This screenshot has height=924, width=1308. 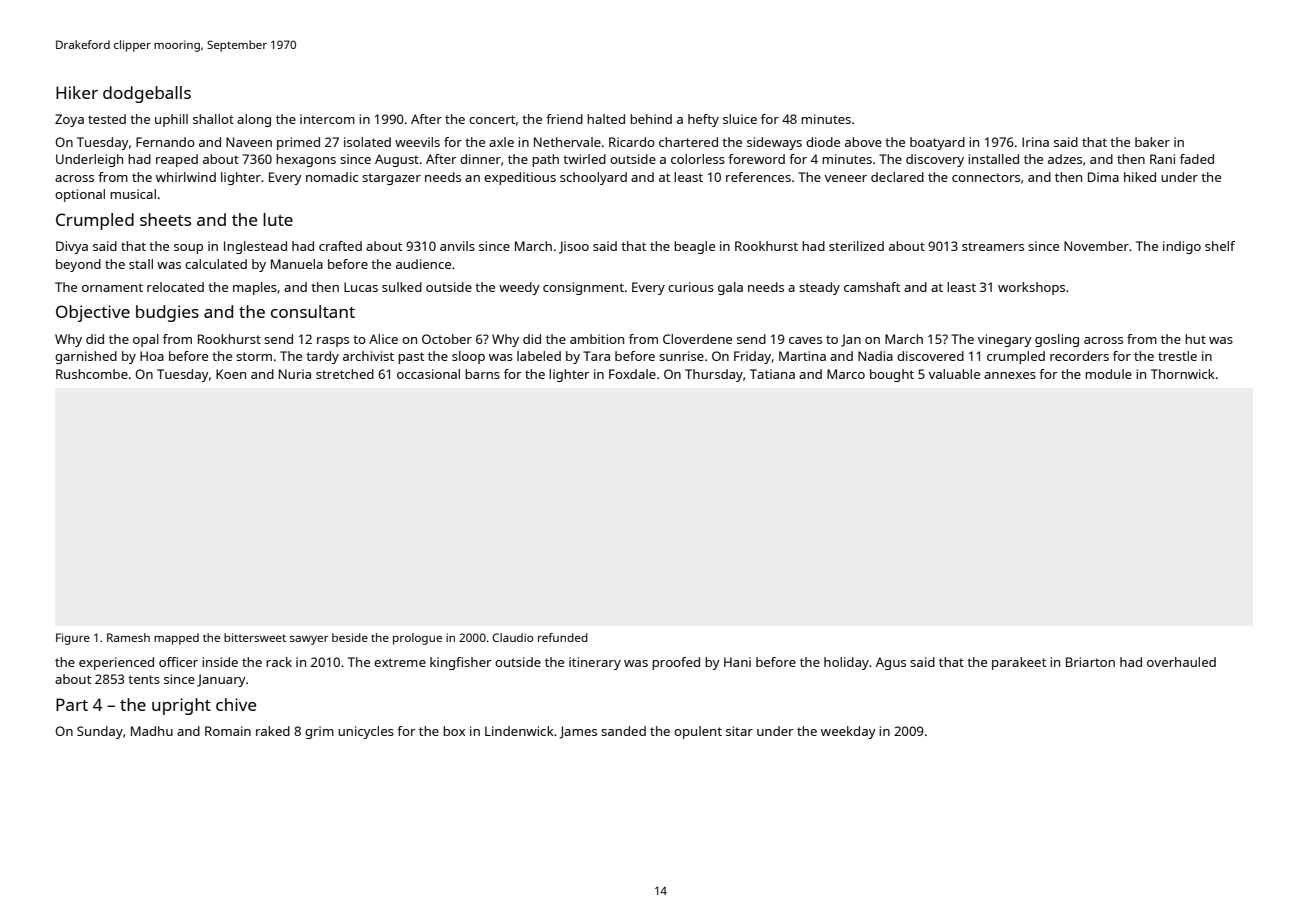 What do you see at coordinates (165, 142) in the screenshot?
I see `Fernando` at bounding box center [165, 142].
